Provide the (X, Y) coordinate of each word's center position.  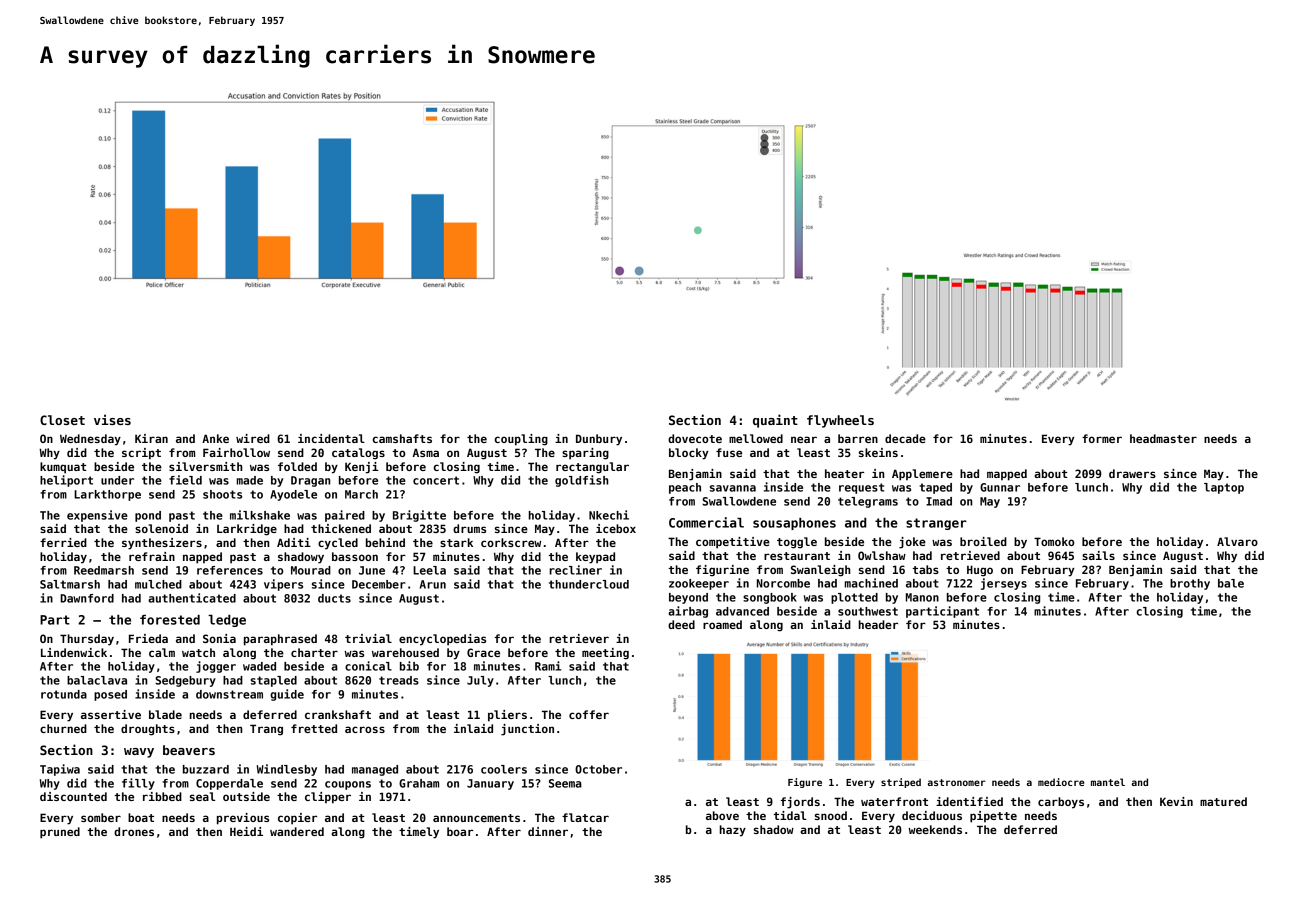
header (878, 624)
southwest (868, 611)
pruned (60, 833)
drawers (1132, 473)
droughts (148, 730)
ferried (63, 542)
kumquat (63, 468)
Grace (483, 652)
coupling (521, 440)
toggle (797, 543)
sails (1098, 555)
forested (170, 620)
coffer (589, 714)
